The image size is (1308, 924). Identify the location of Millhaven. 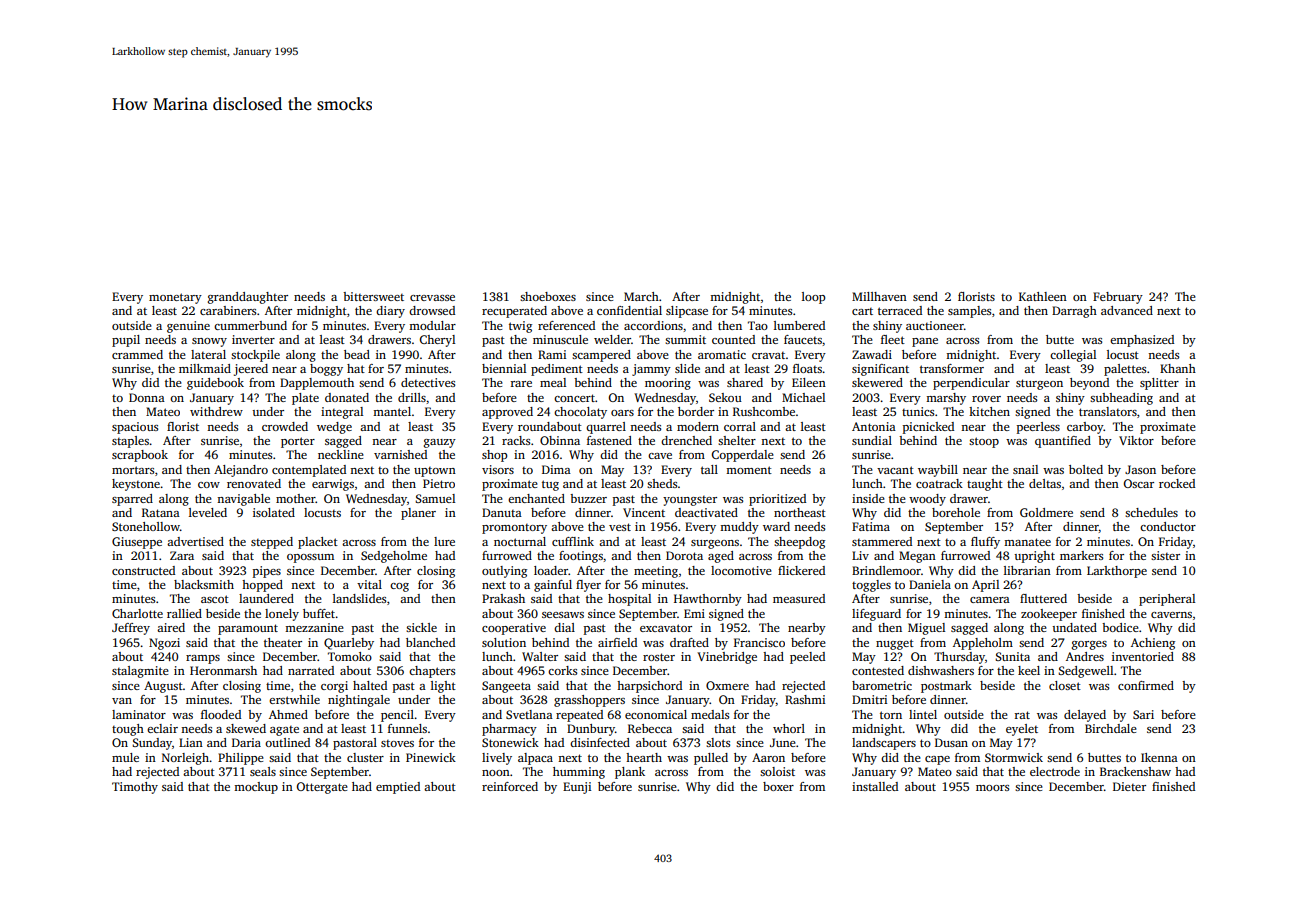
(879, 296).
